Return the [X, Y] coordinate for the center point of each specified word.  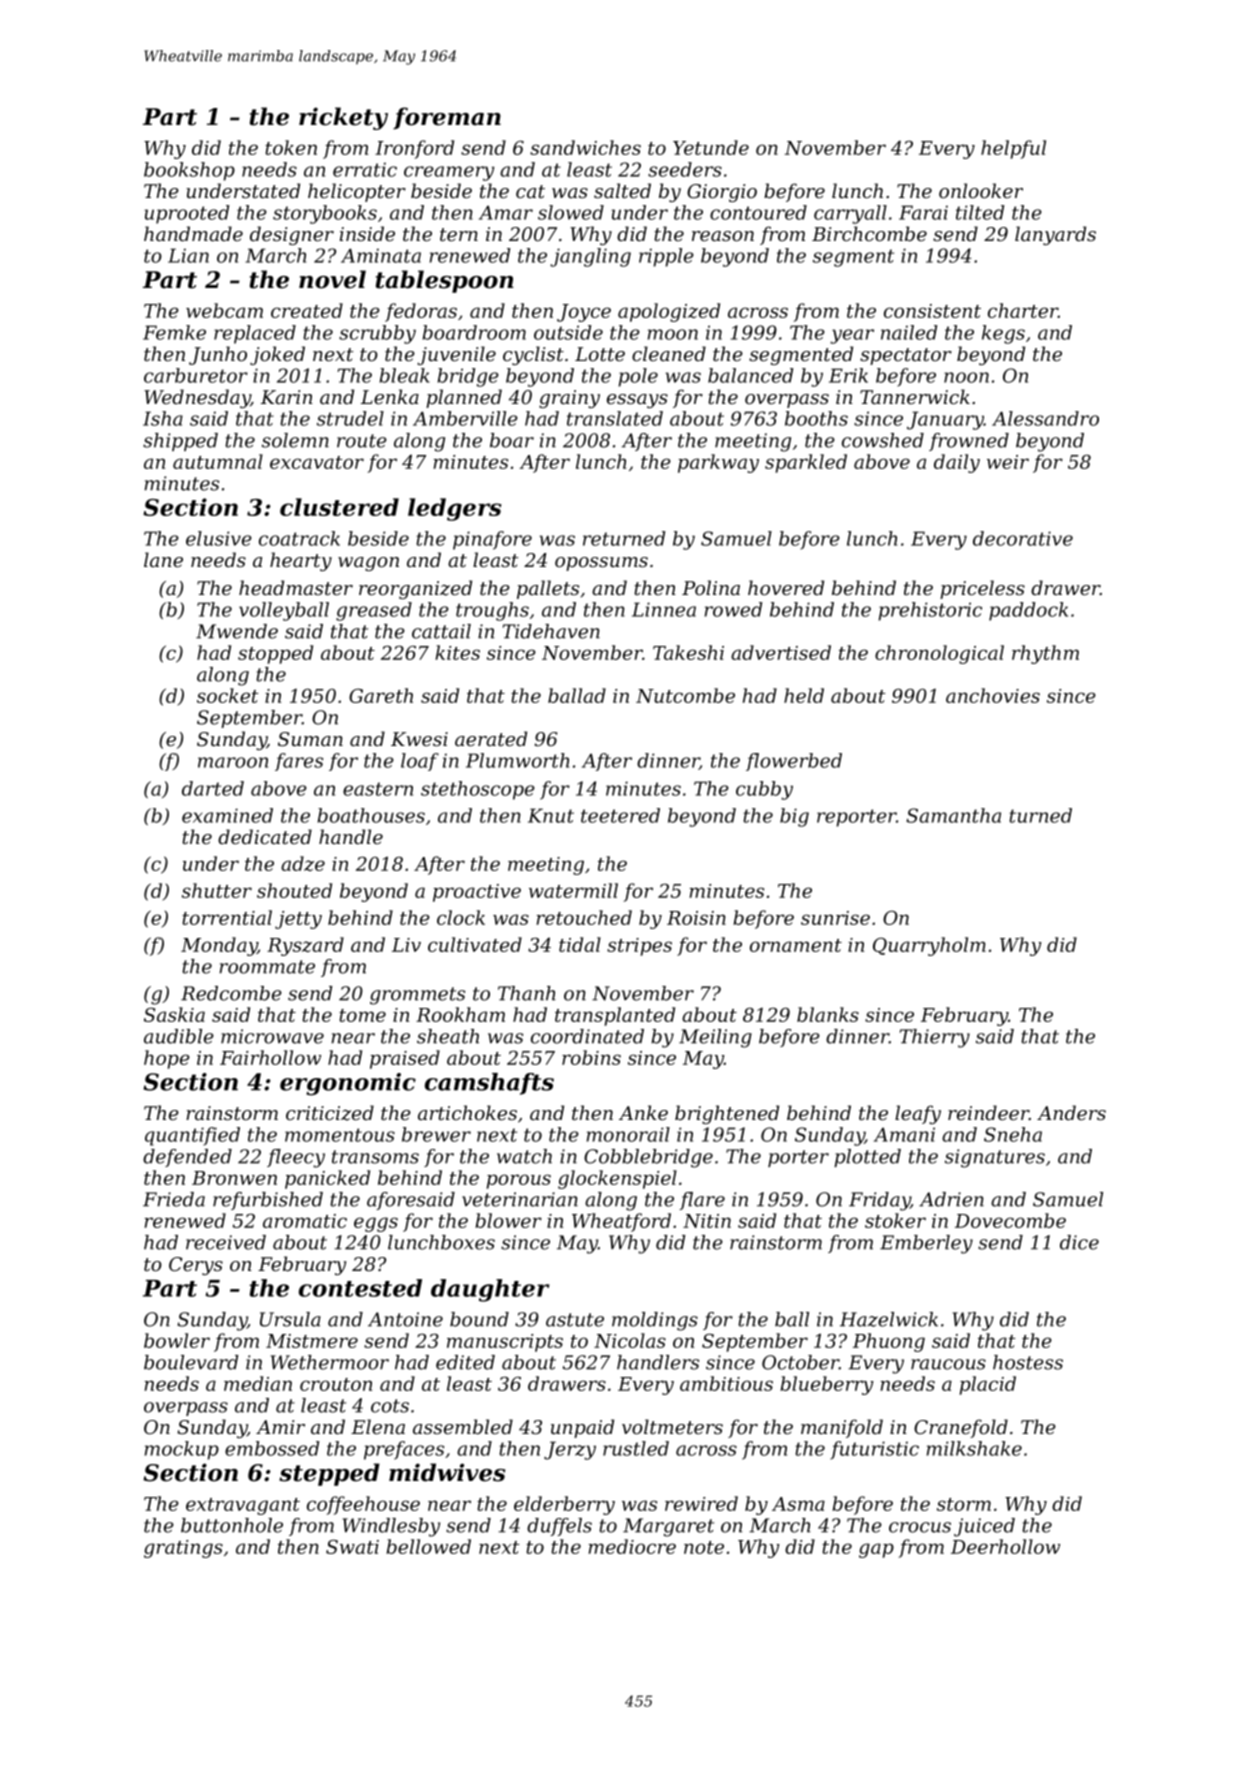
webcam [224, 310]
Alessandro [1045, 418]
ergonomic [348, 1084]
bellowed [428, 1546]
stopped [275, 654]
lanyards [1055, 235]
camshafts [489, 1084]
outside [568, 332]
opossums [601, 564]
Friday [879, 1201]
